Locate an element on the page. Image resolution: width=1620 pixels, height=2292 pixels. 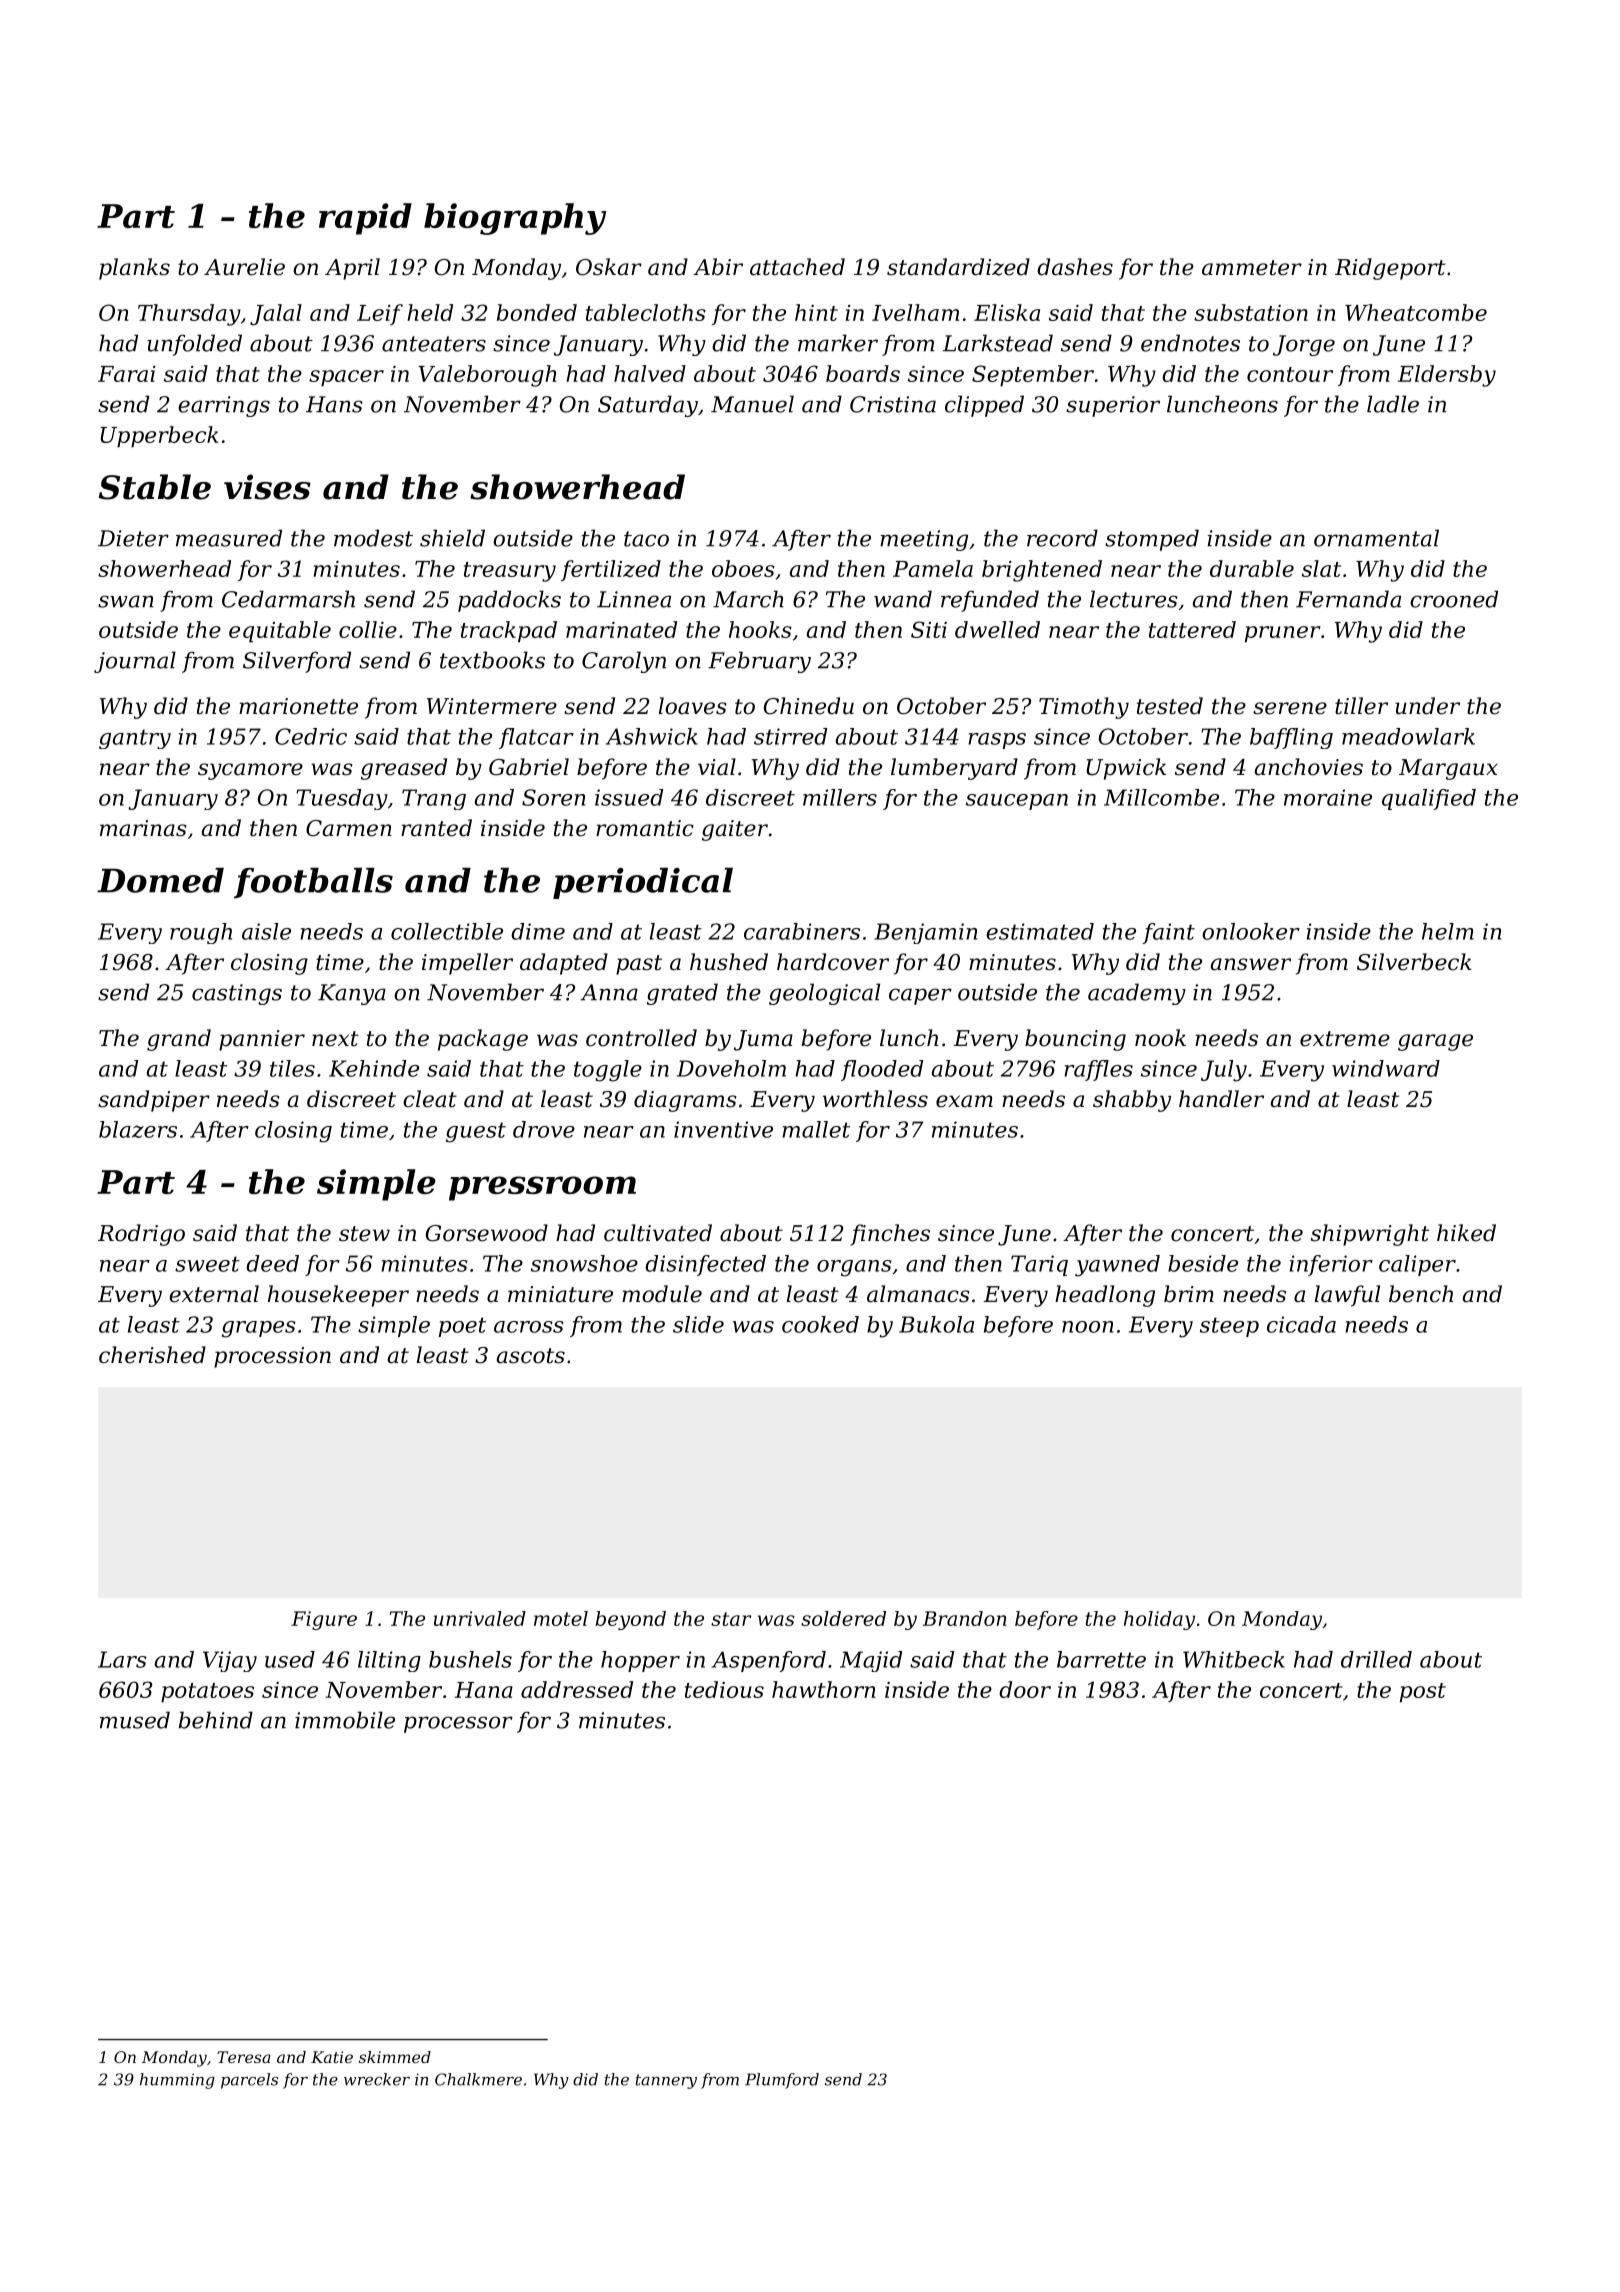
hiked is located at coordinates (1466, 1233).
